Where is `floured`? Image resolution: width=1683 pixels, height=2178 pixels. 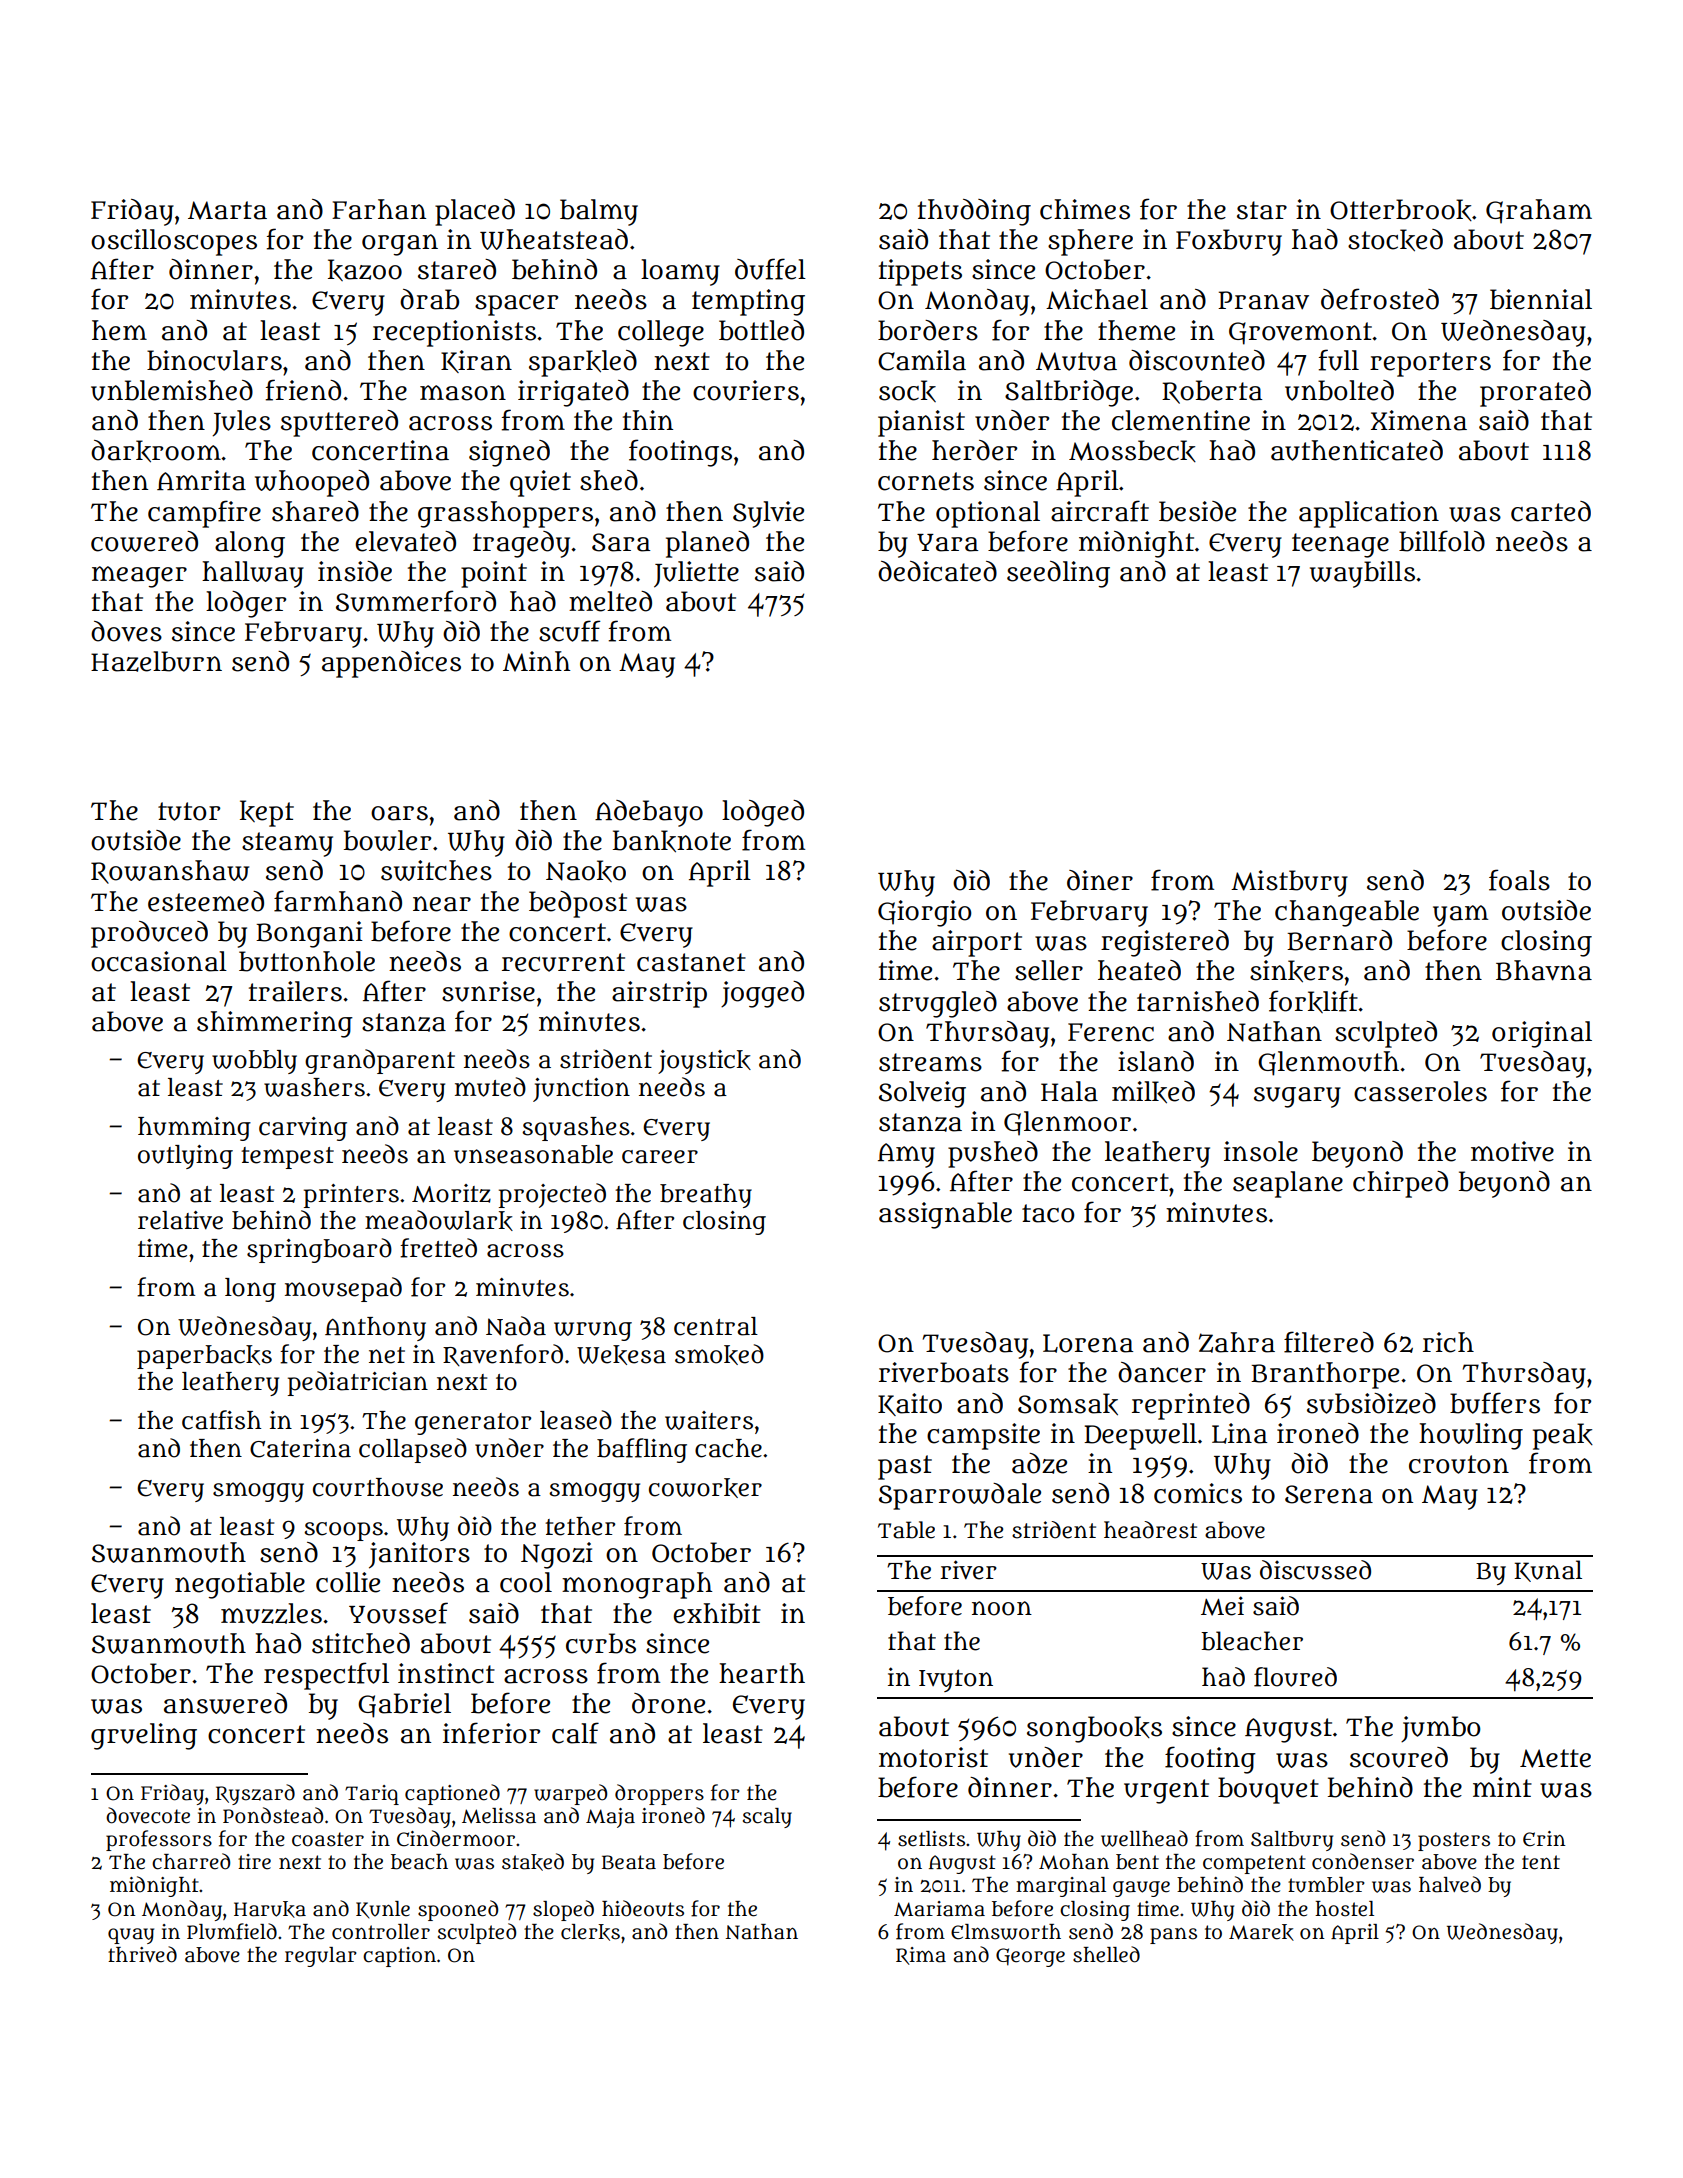
floured is located at coordinates (1295, 1677).
